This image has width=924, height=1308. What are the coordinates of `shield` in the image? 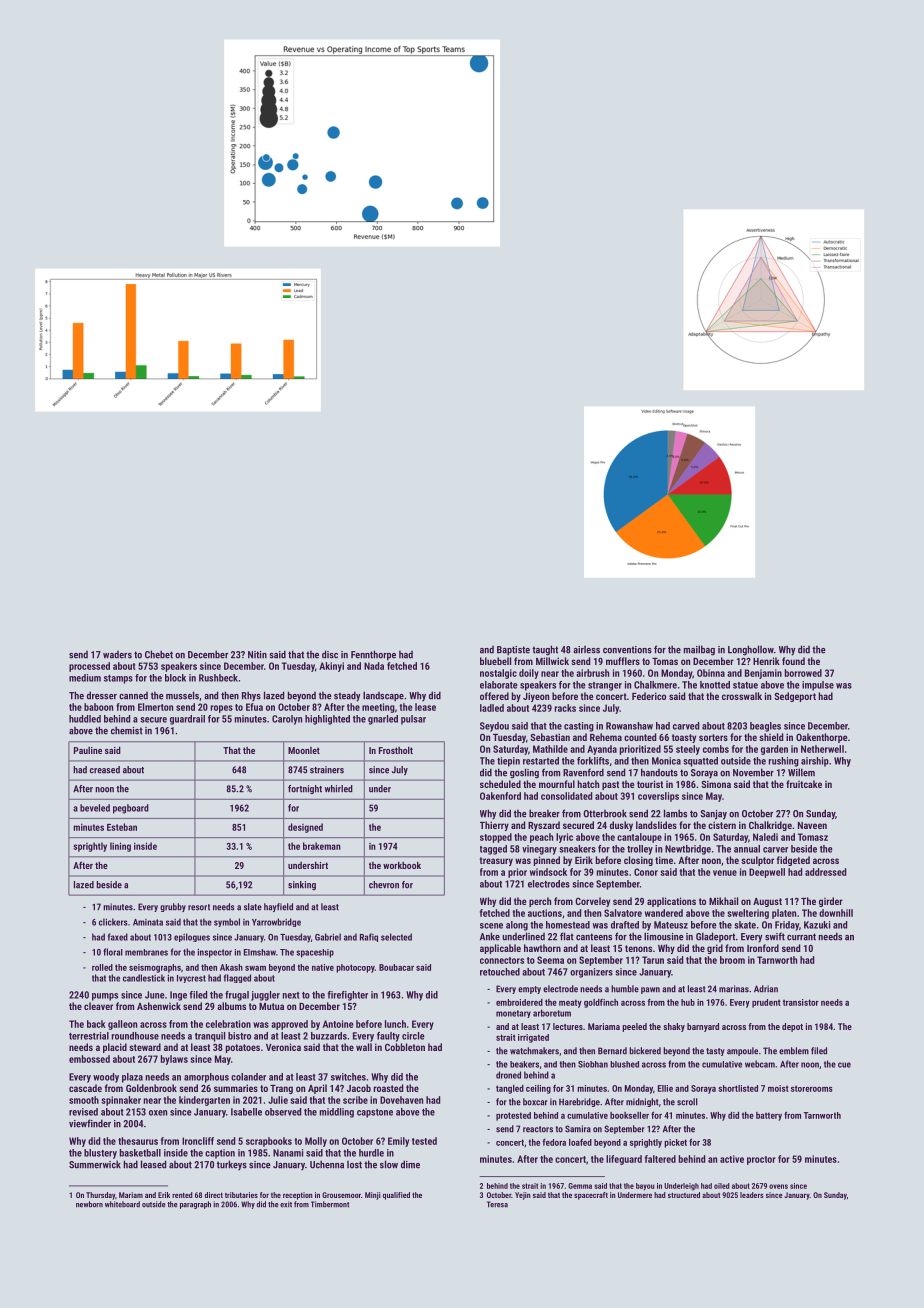 It's located at (771, 737).
